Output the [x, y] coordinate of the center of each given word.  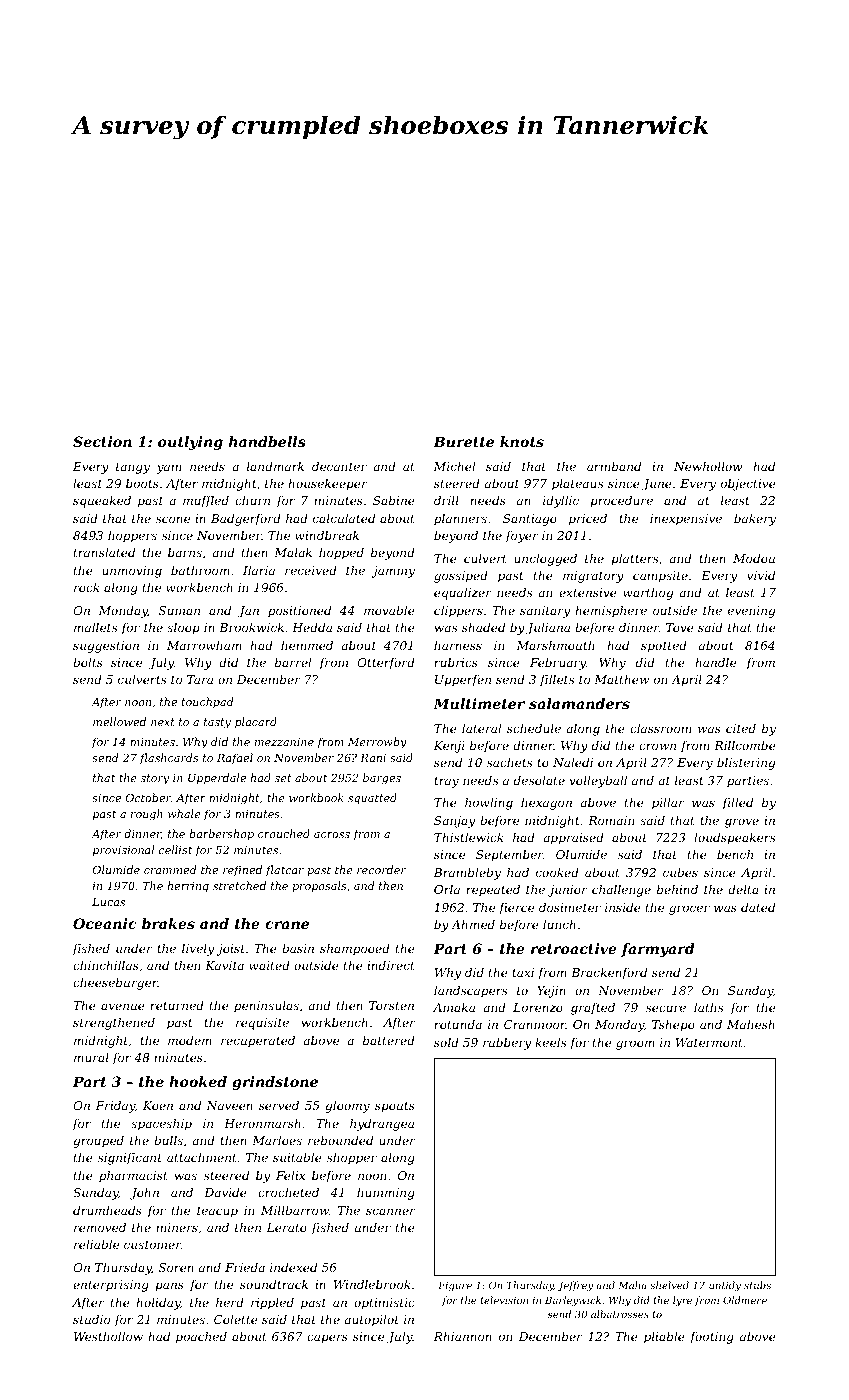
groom [635, 1045]
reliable [96, 1244]
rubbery [507, 1044]
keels [550, 1042]
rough [147, 815]
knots [522, 441]
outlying [190, 443]
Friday [115, 1107]
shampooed [355, 950]
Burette [463, 441]
